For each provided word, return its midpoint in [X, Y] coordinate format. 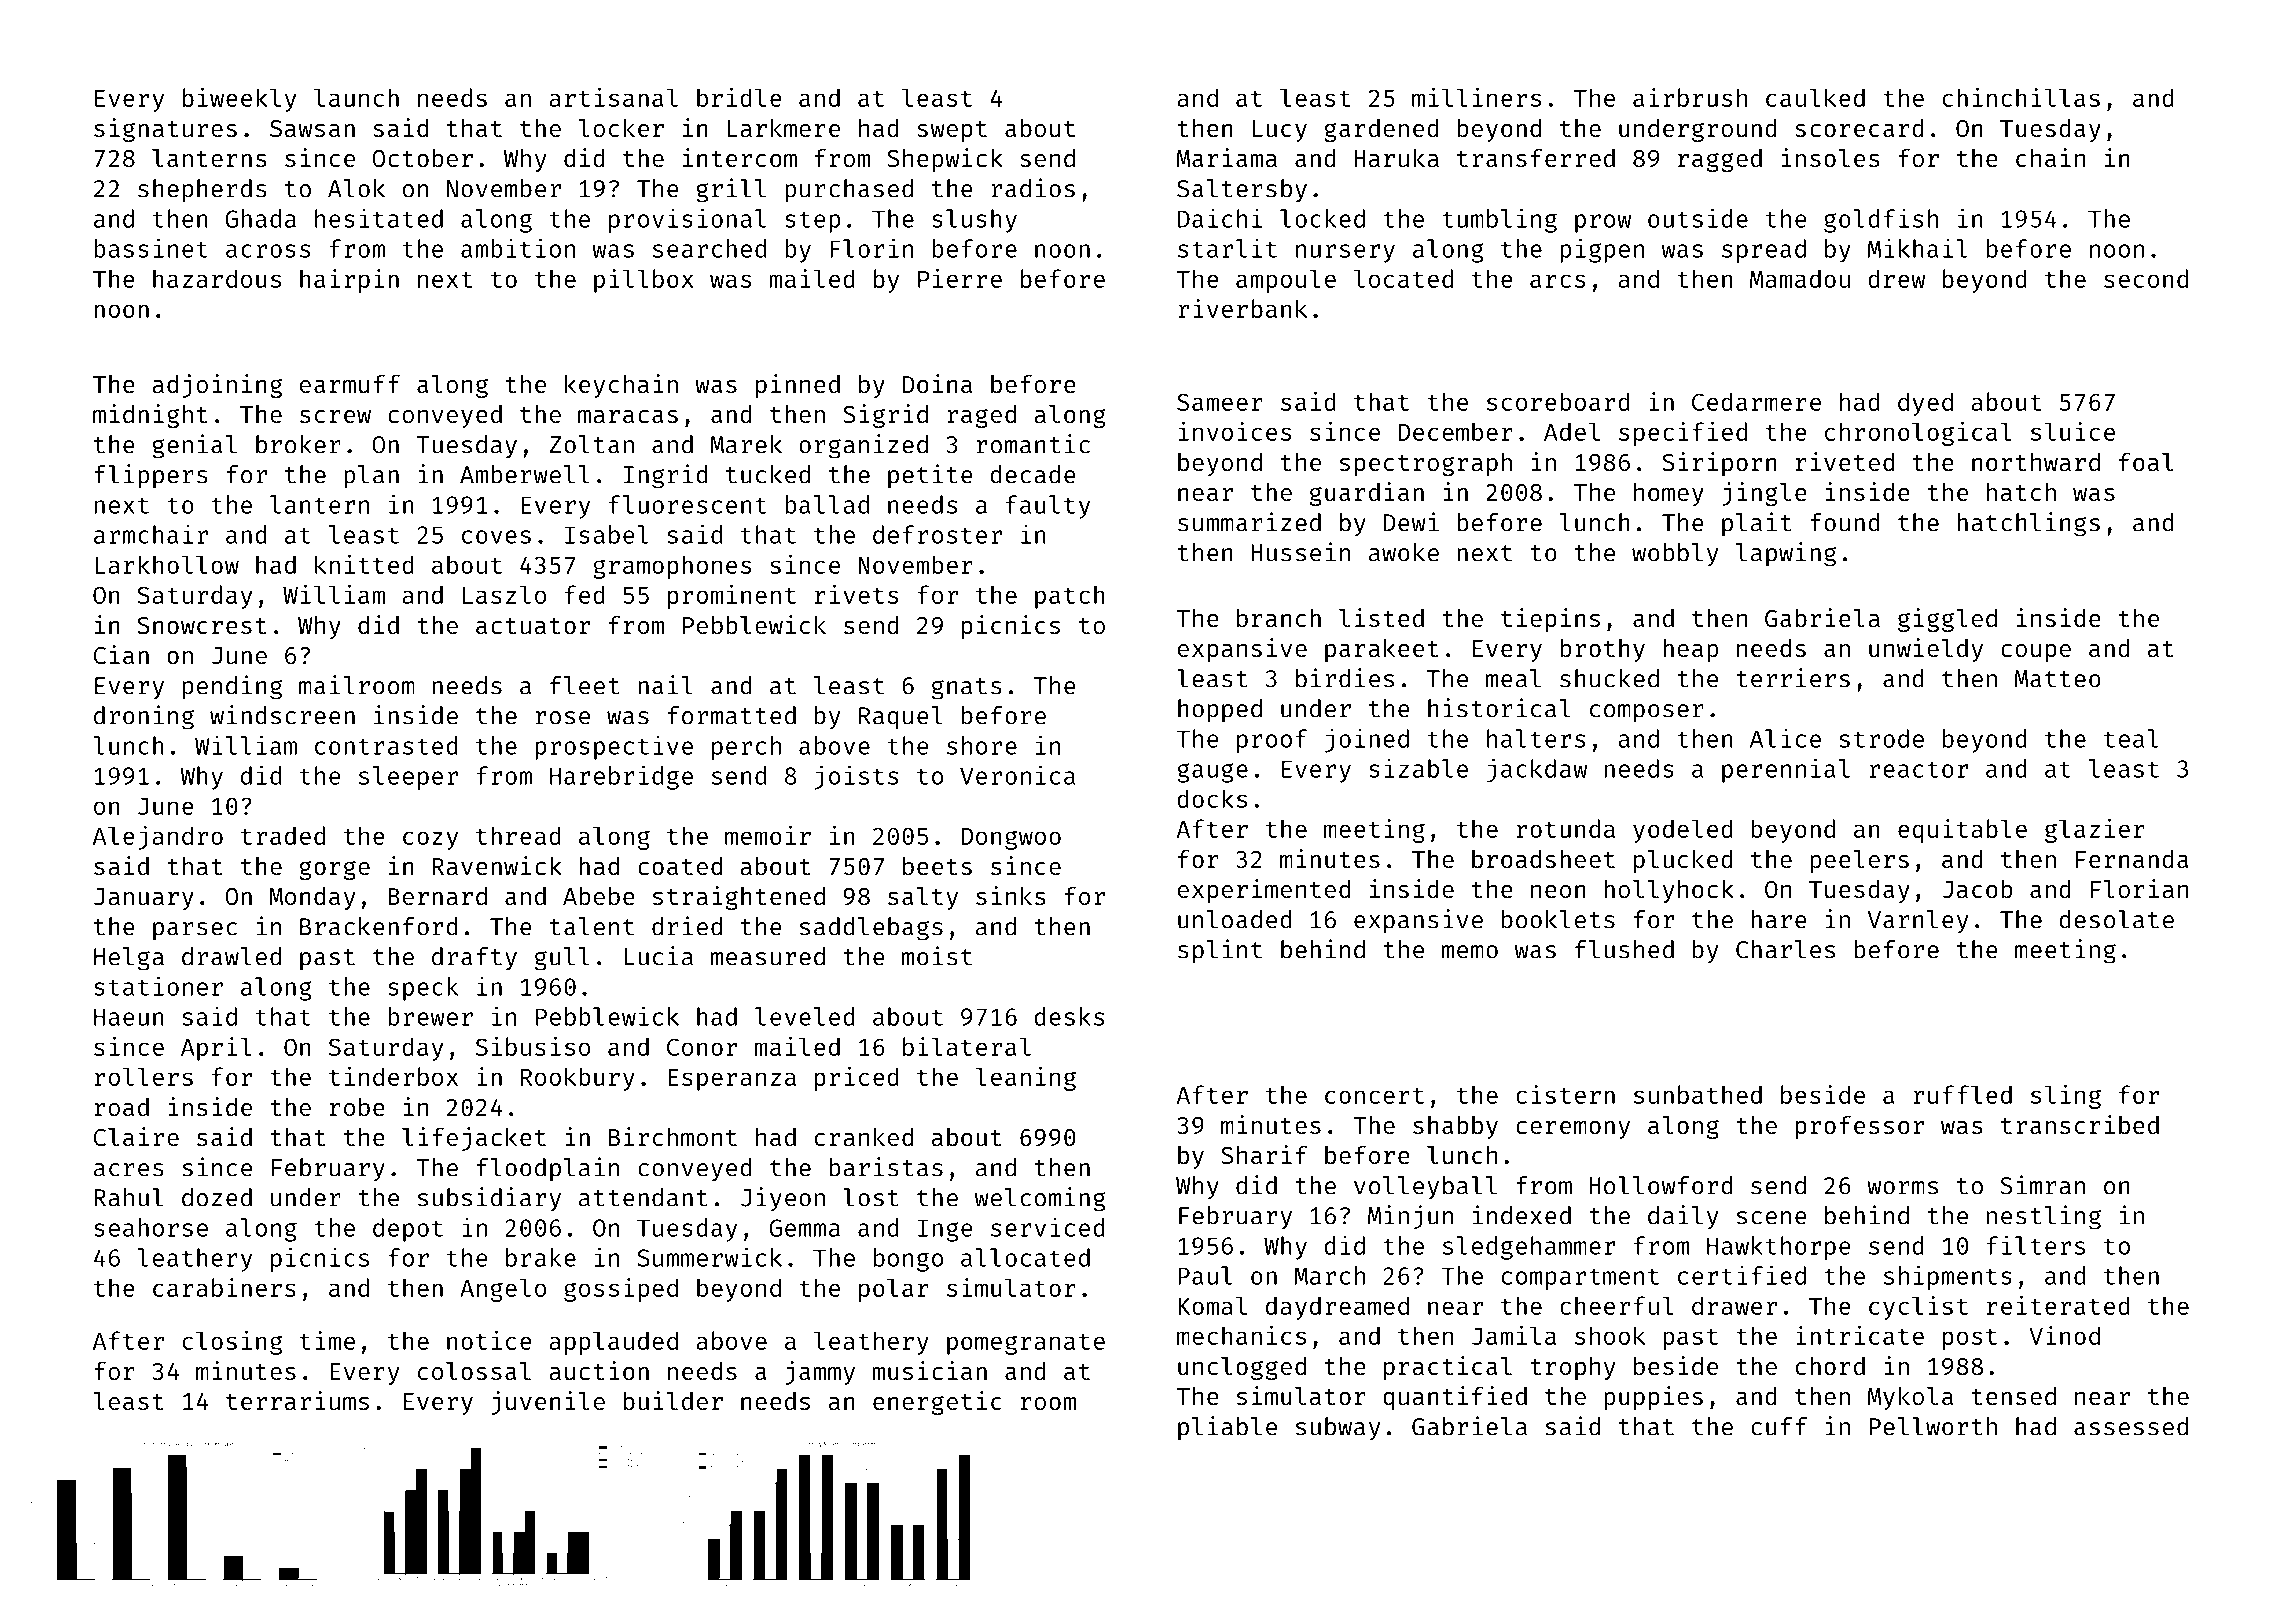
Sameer [1220, 402]
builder [673, 1400]
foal [2146, 461]
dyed [1925, 404]
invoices [1235, 431]
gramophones [672, 567]
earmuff [350, 383]
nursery [1345, 253]
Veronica [1017, 775]
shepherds [202, 191]
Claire [136, 1136]
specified [1683, 434]
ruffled [1962, 1094]
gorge [334, 870]
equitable [1962, 831]
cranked [864, 1136]
